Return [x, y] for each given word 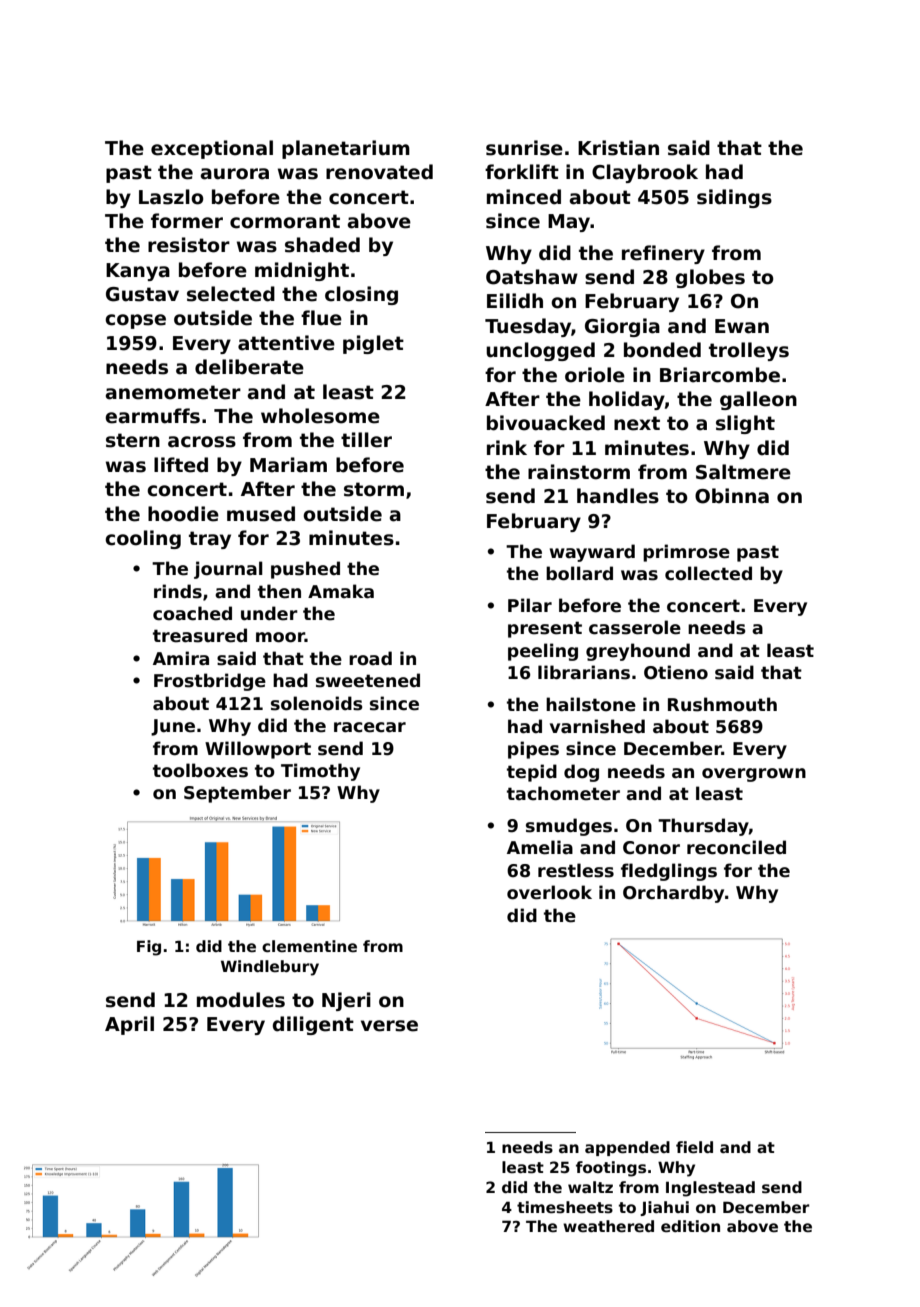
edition [690, 1226]
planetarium [346, 149]
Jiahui [664, 1208]
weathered [608, 1226]
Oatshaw [532, 277]
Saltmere [743, 472]
